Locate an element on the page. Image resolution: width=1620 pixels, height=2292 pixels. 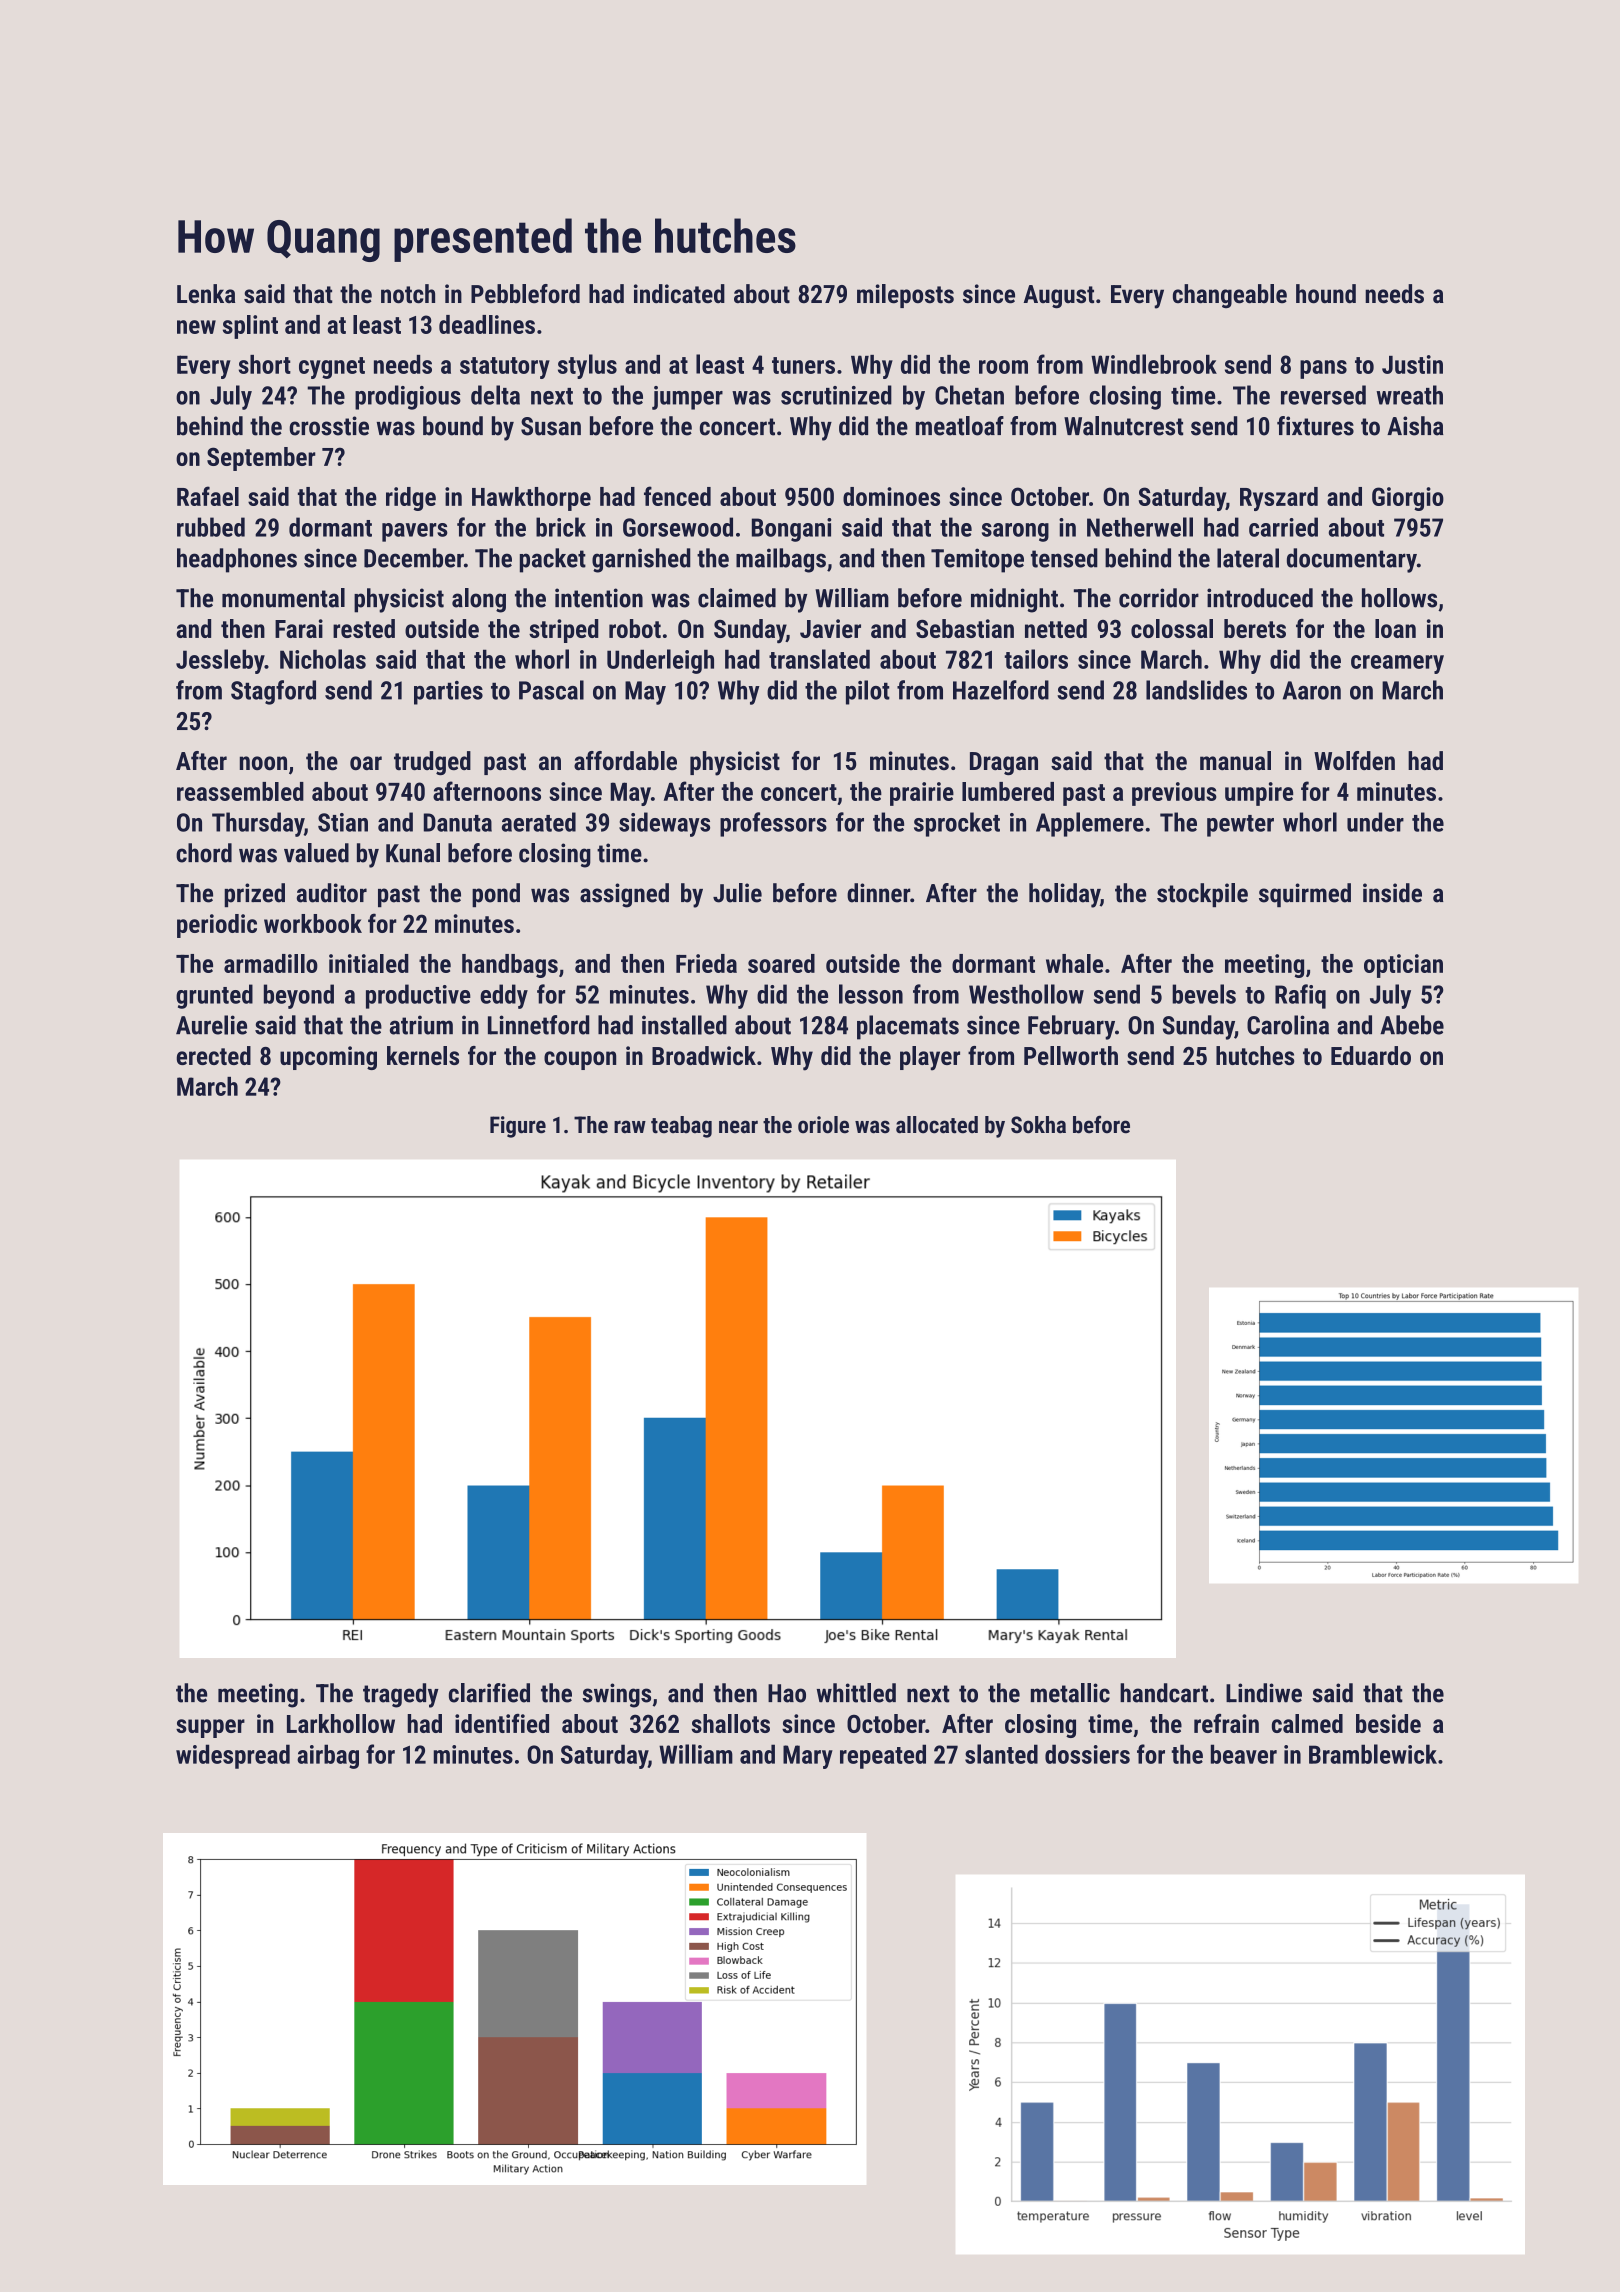
Larkhollow is located at coordinates (341, 1723).
